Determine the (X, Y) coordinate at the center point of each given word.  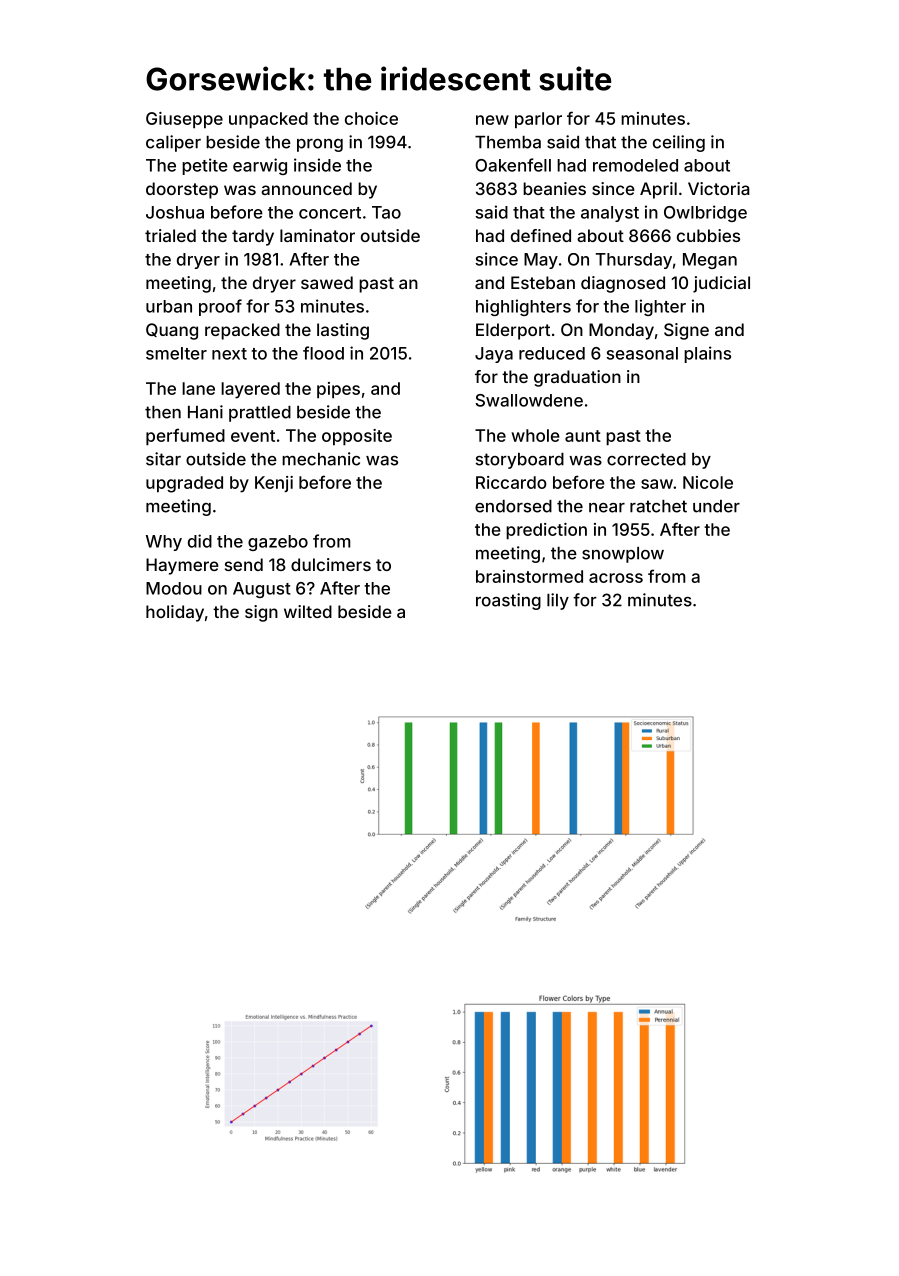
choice (371, 118)
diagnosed (623, 284)
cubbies (708, 235)
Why (164, 543)
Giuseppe (184, 120)
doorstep (182, 190)
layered (250, 390)
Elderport (513, 331)
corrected (646, 459)
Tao (386, 212)
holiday (175, 613)
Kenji (274, 484)
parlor (538, 120)
